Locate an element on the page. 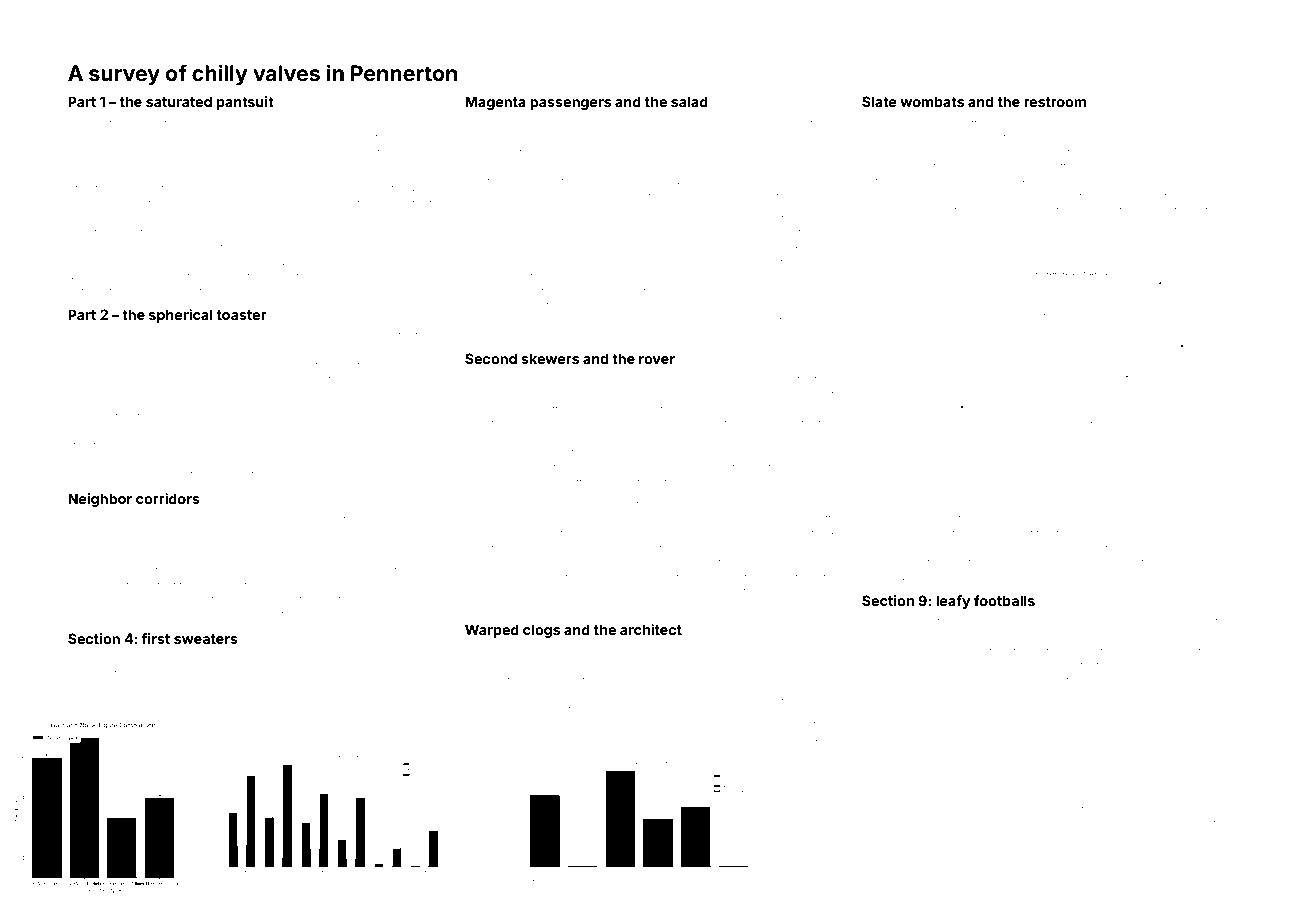 This page has width=1308, height=924. Beechgate is located at coordinates (1037, 212).
